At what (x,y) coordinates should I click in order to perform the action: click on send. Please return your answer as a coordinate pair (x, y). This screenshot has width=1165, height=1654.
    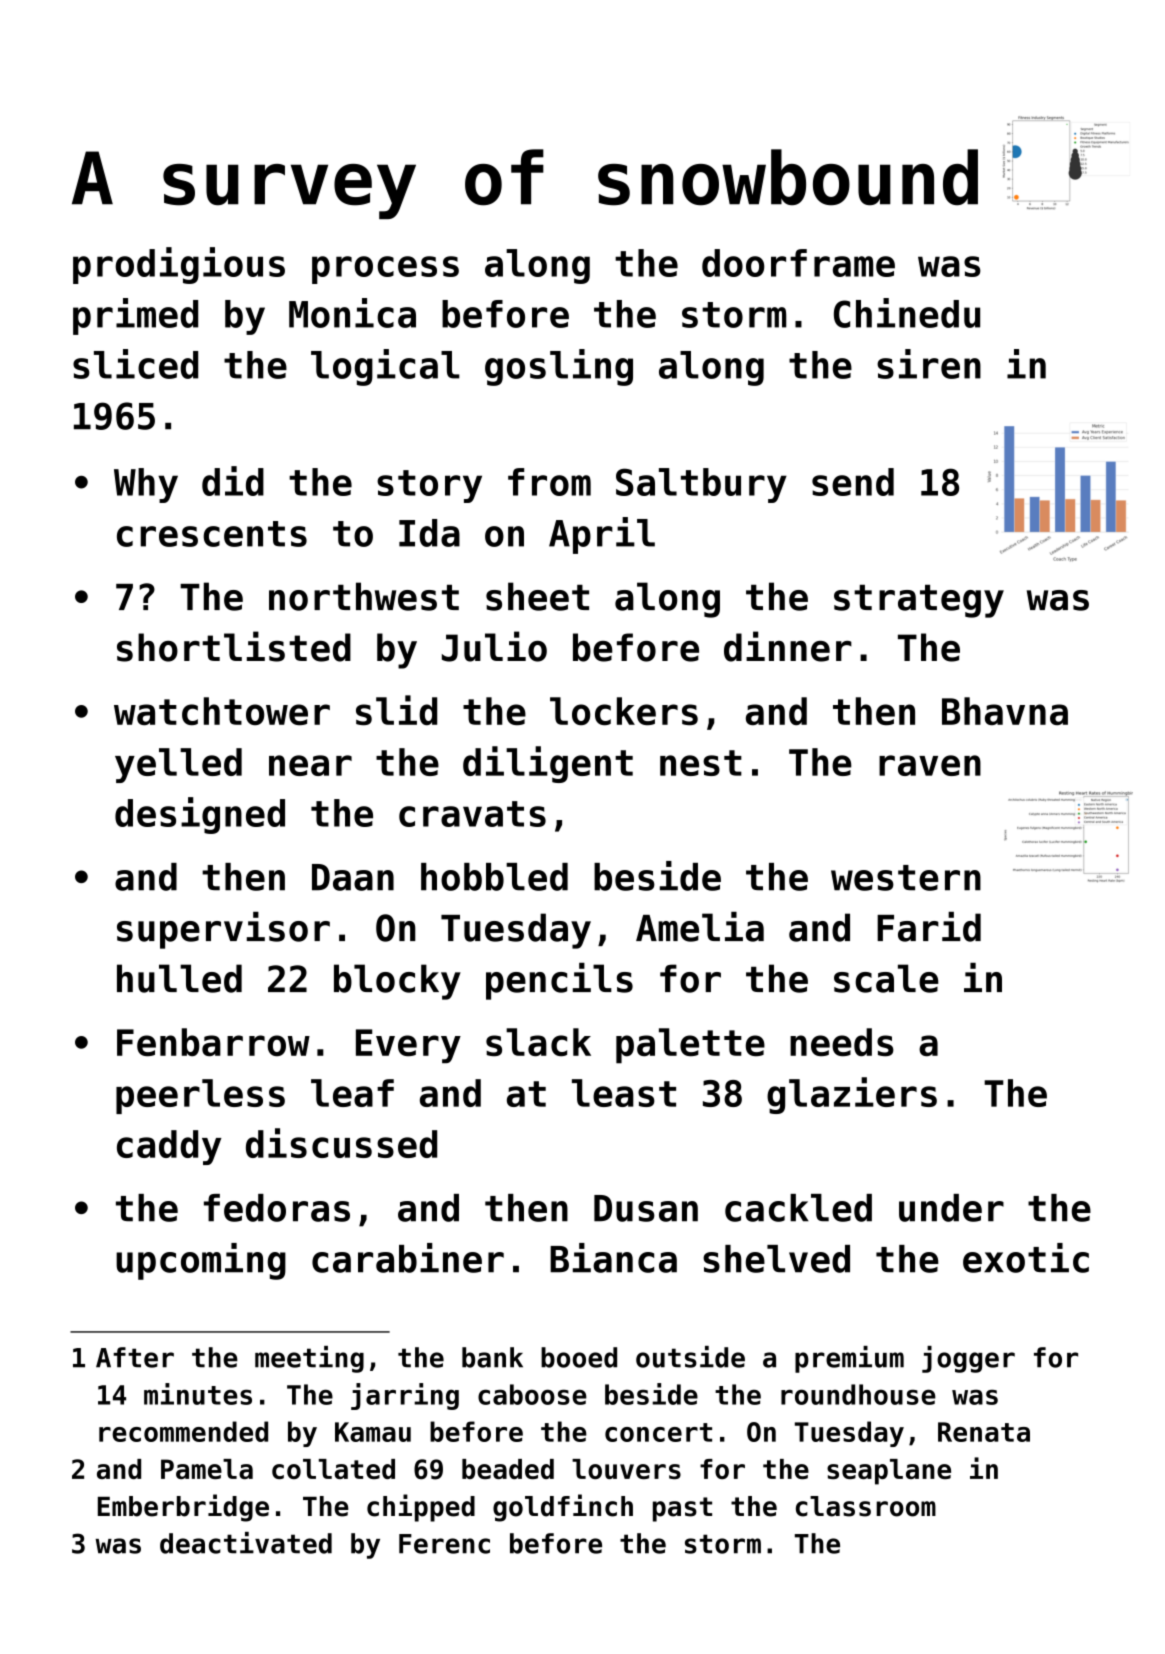
    Looking at the image, I should click on (853, 482).
